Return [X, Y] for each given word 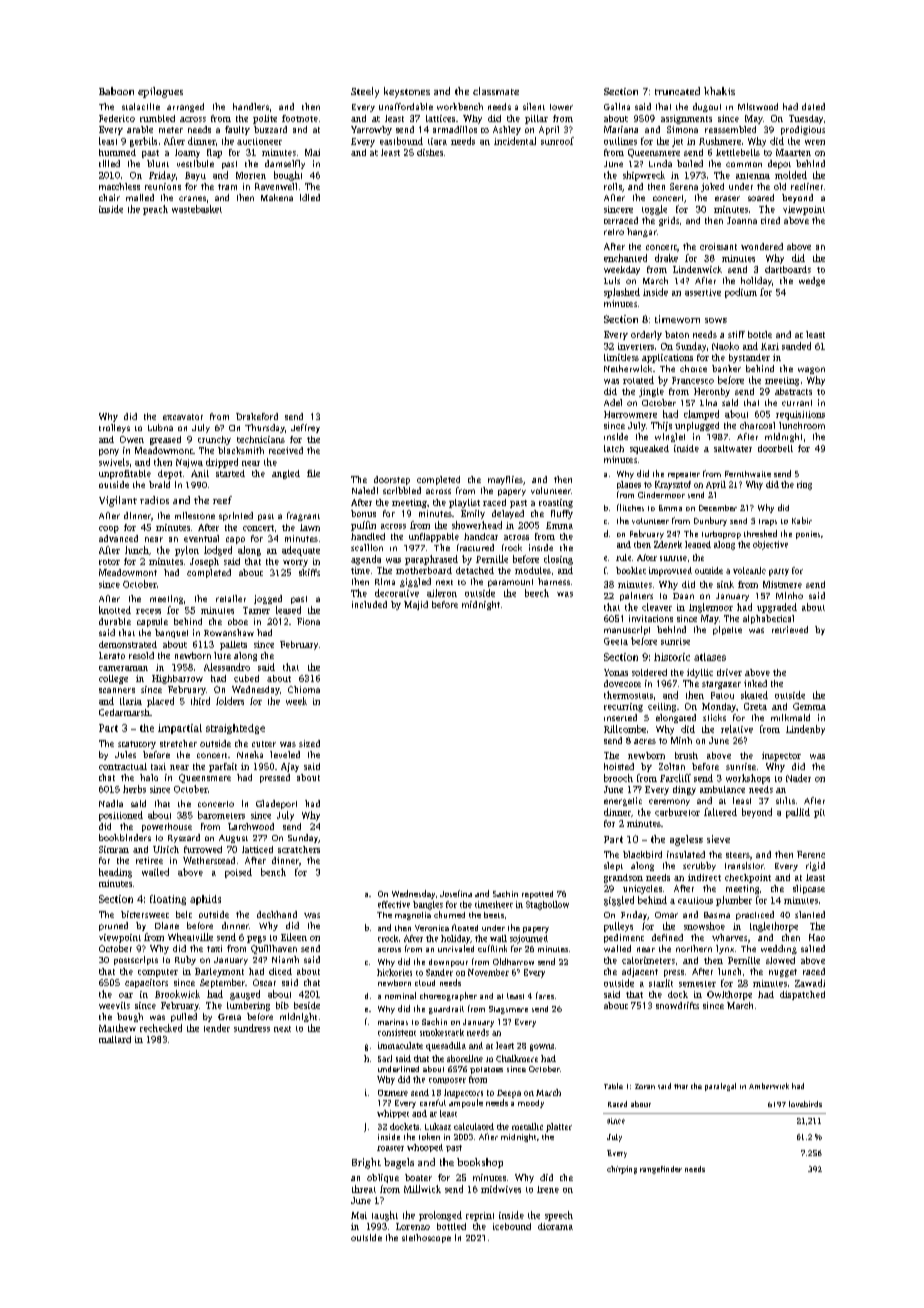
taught [385, 1216]
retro [614, 232]
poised [238, 873]
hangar [642, 232]
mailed [140, 197]
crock [388, 938]
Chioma [304, 689]
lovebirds [805, 1104]
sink [725, 584]
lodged [218, 551]
